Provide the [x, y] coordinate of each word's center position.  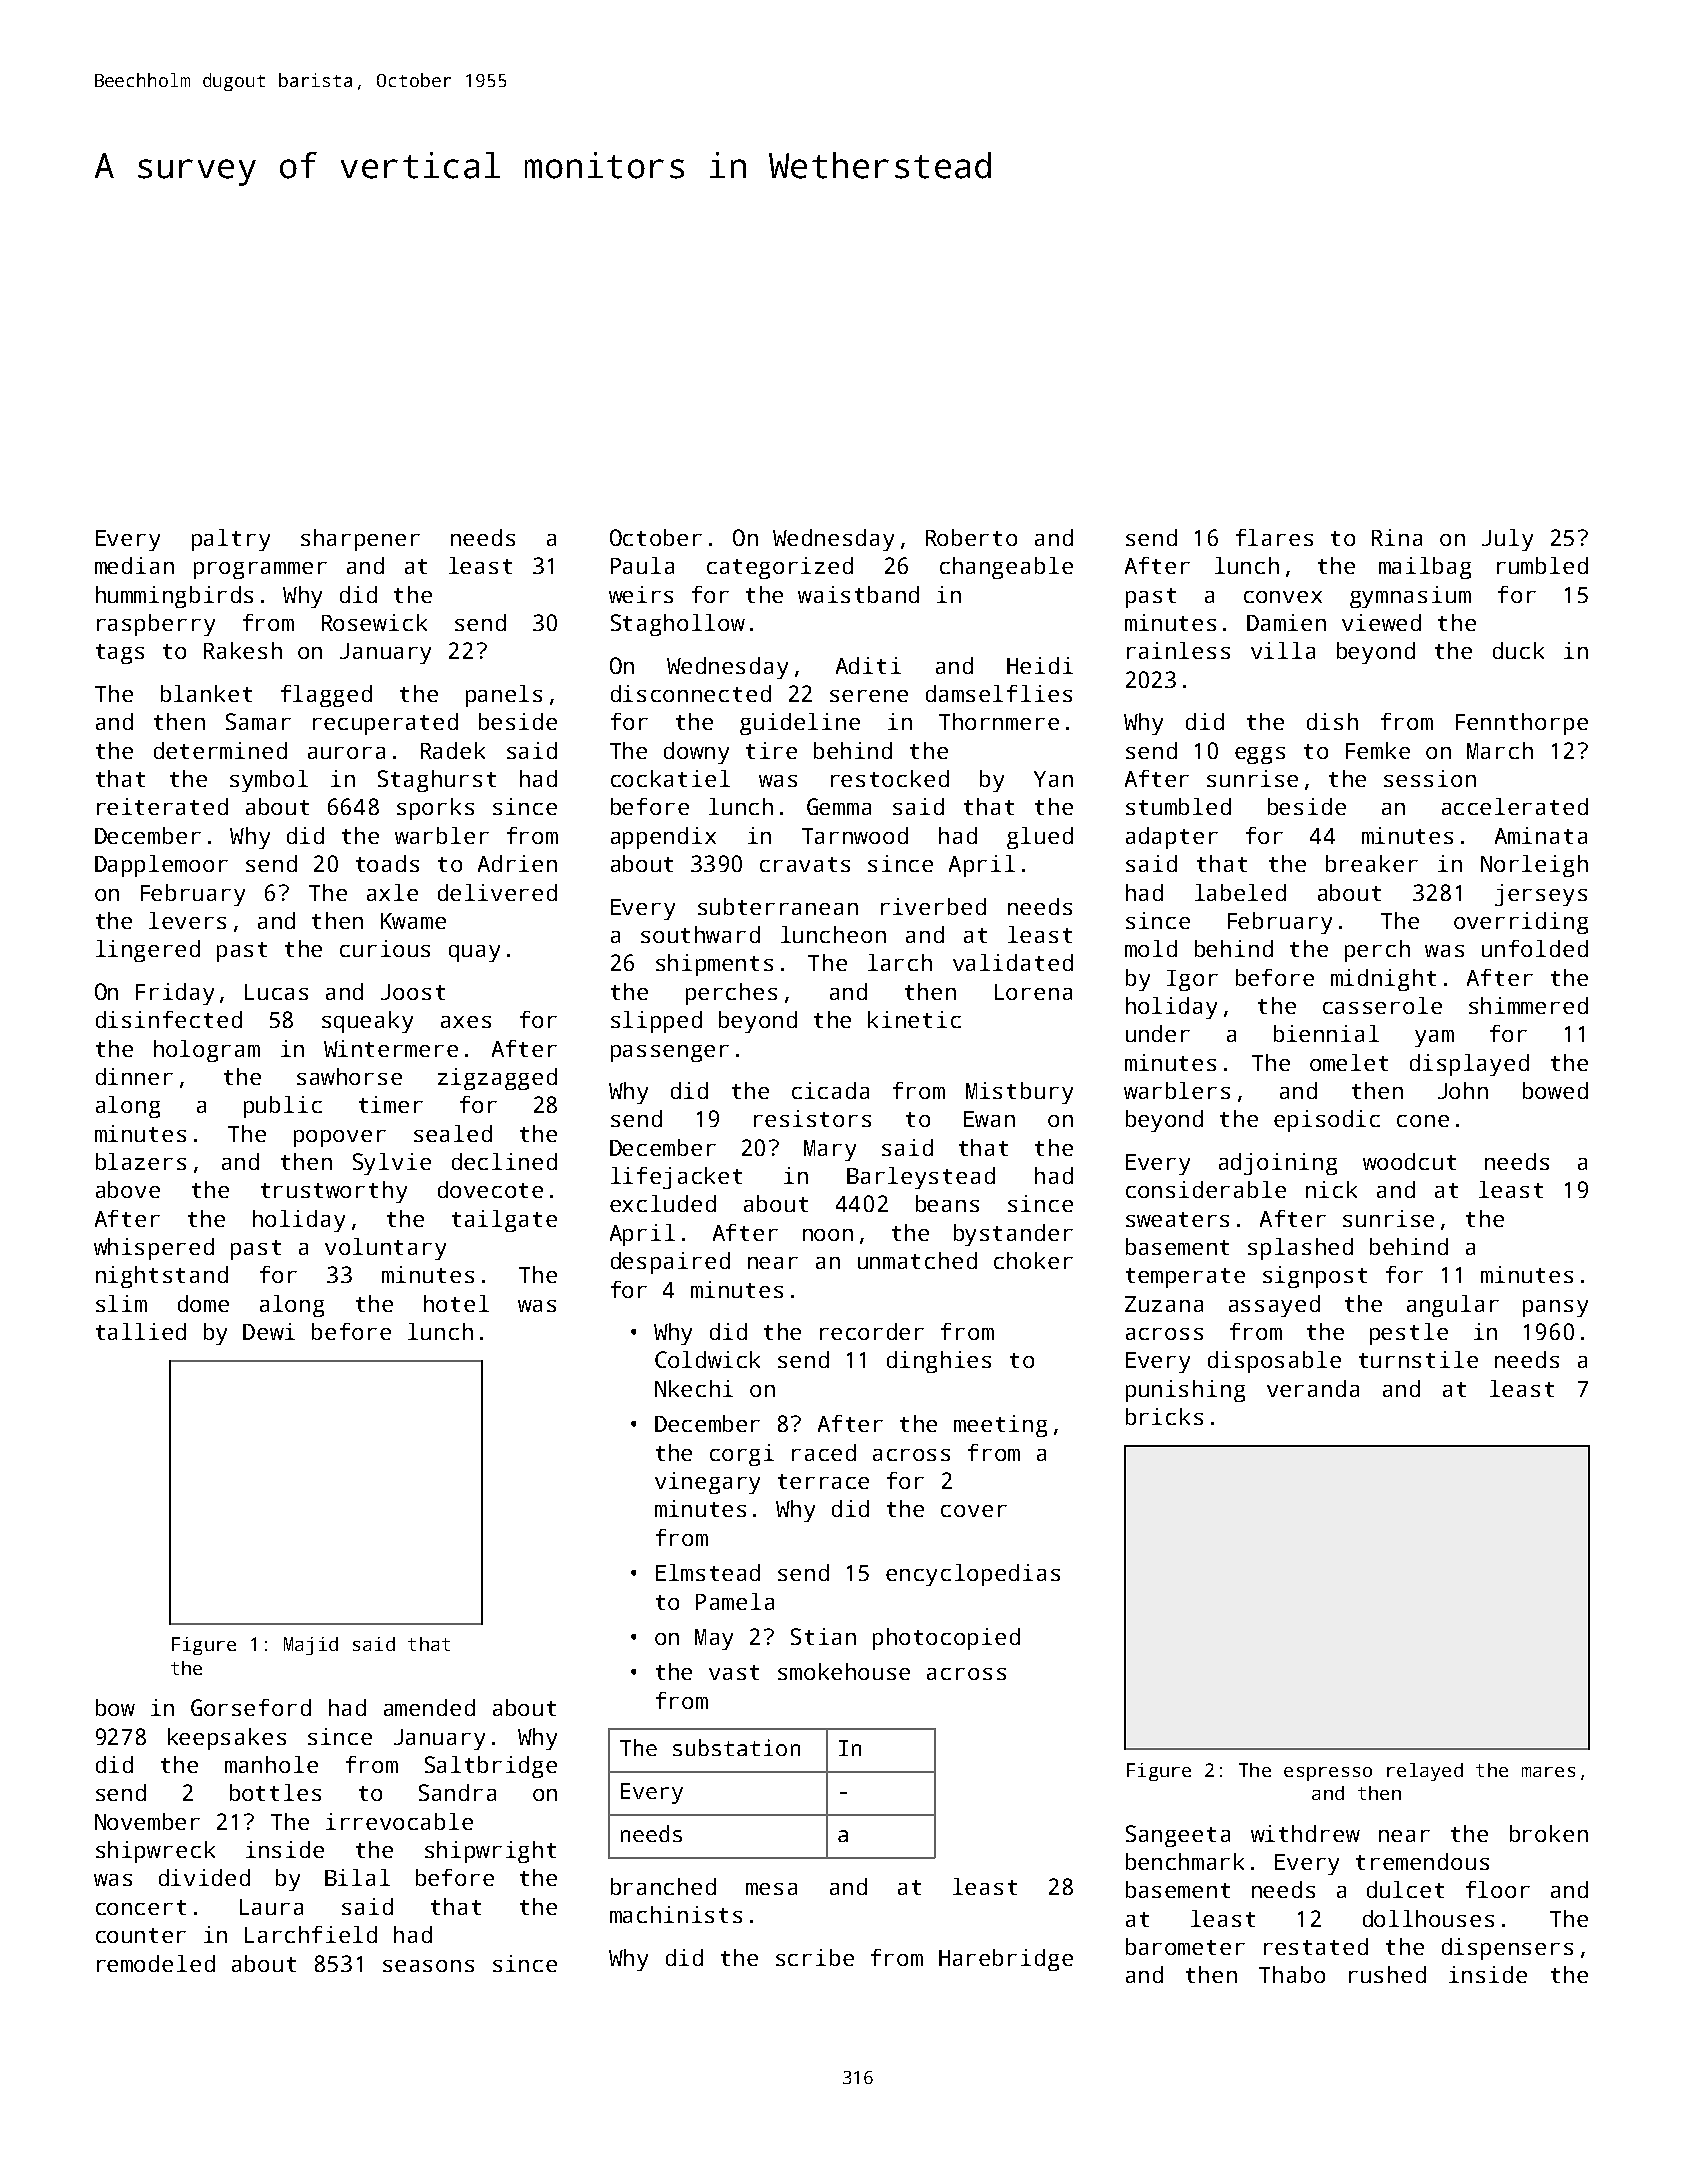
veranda [1313, 1388]
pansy [1555, 1308]
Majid [311, 1646]
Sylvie [392, 1164]
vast [734, 1672]
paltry [231, 540]
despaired [670, 1263]
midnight [1383, 980]
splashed [1300, 1249]
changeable [1006, 568]
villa [1283, 650]
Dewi [269, 1331]
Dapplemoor [161, 866]
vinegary [707, 1483]
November [147, 1821]
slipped [656, 1022]
